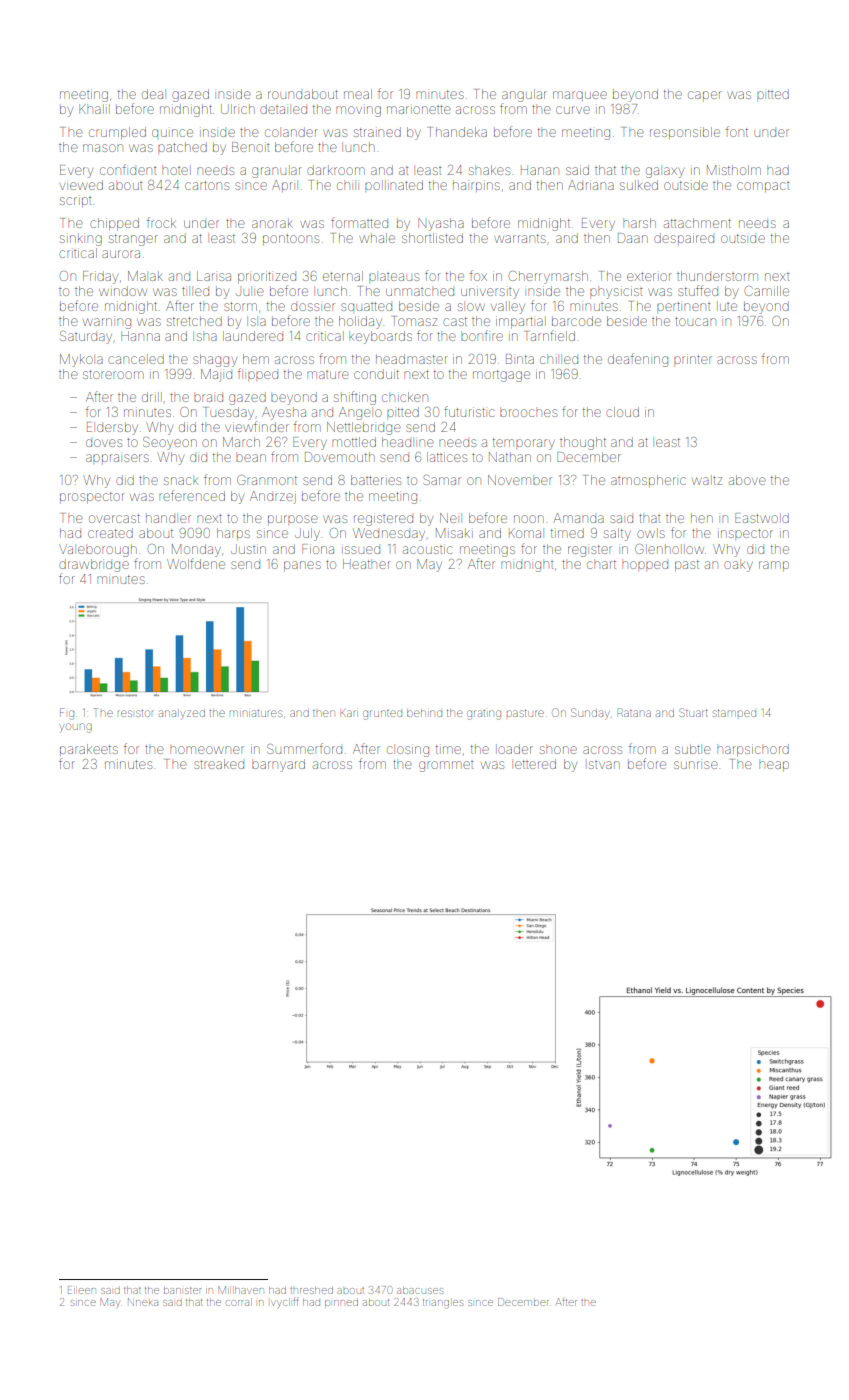 The height and width of the image is (1400, 849). I want to click on abacuses, so click(420, 1290).
